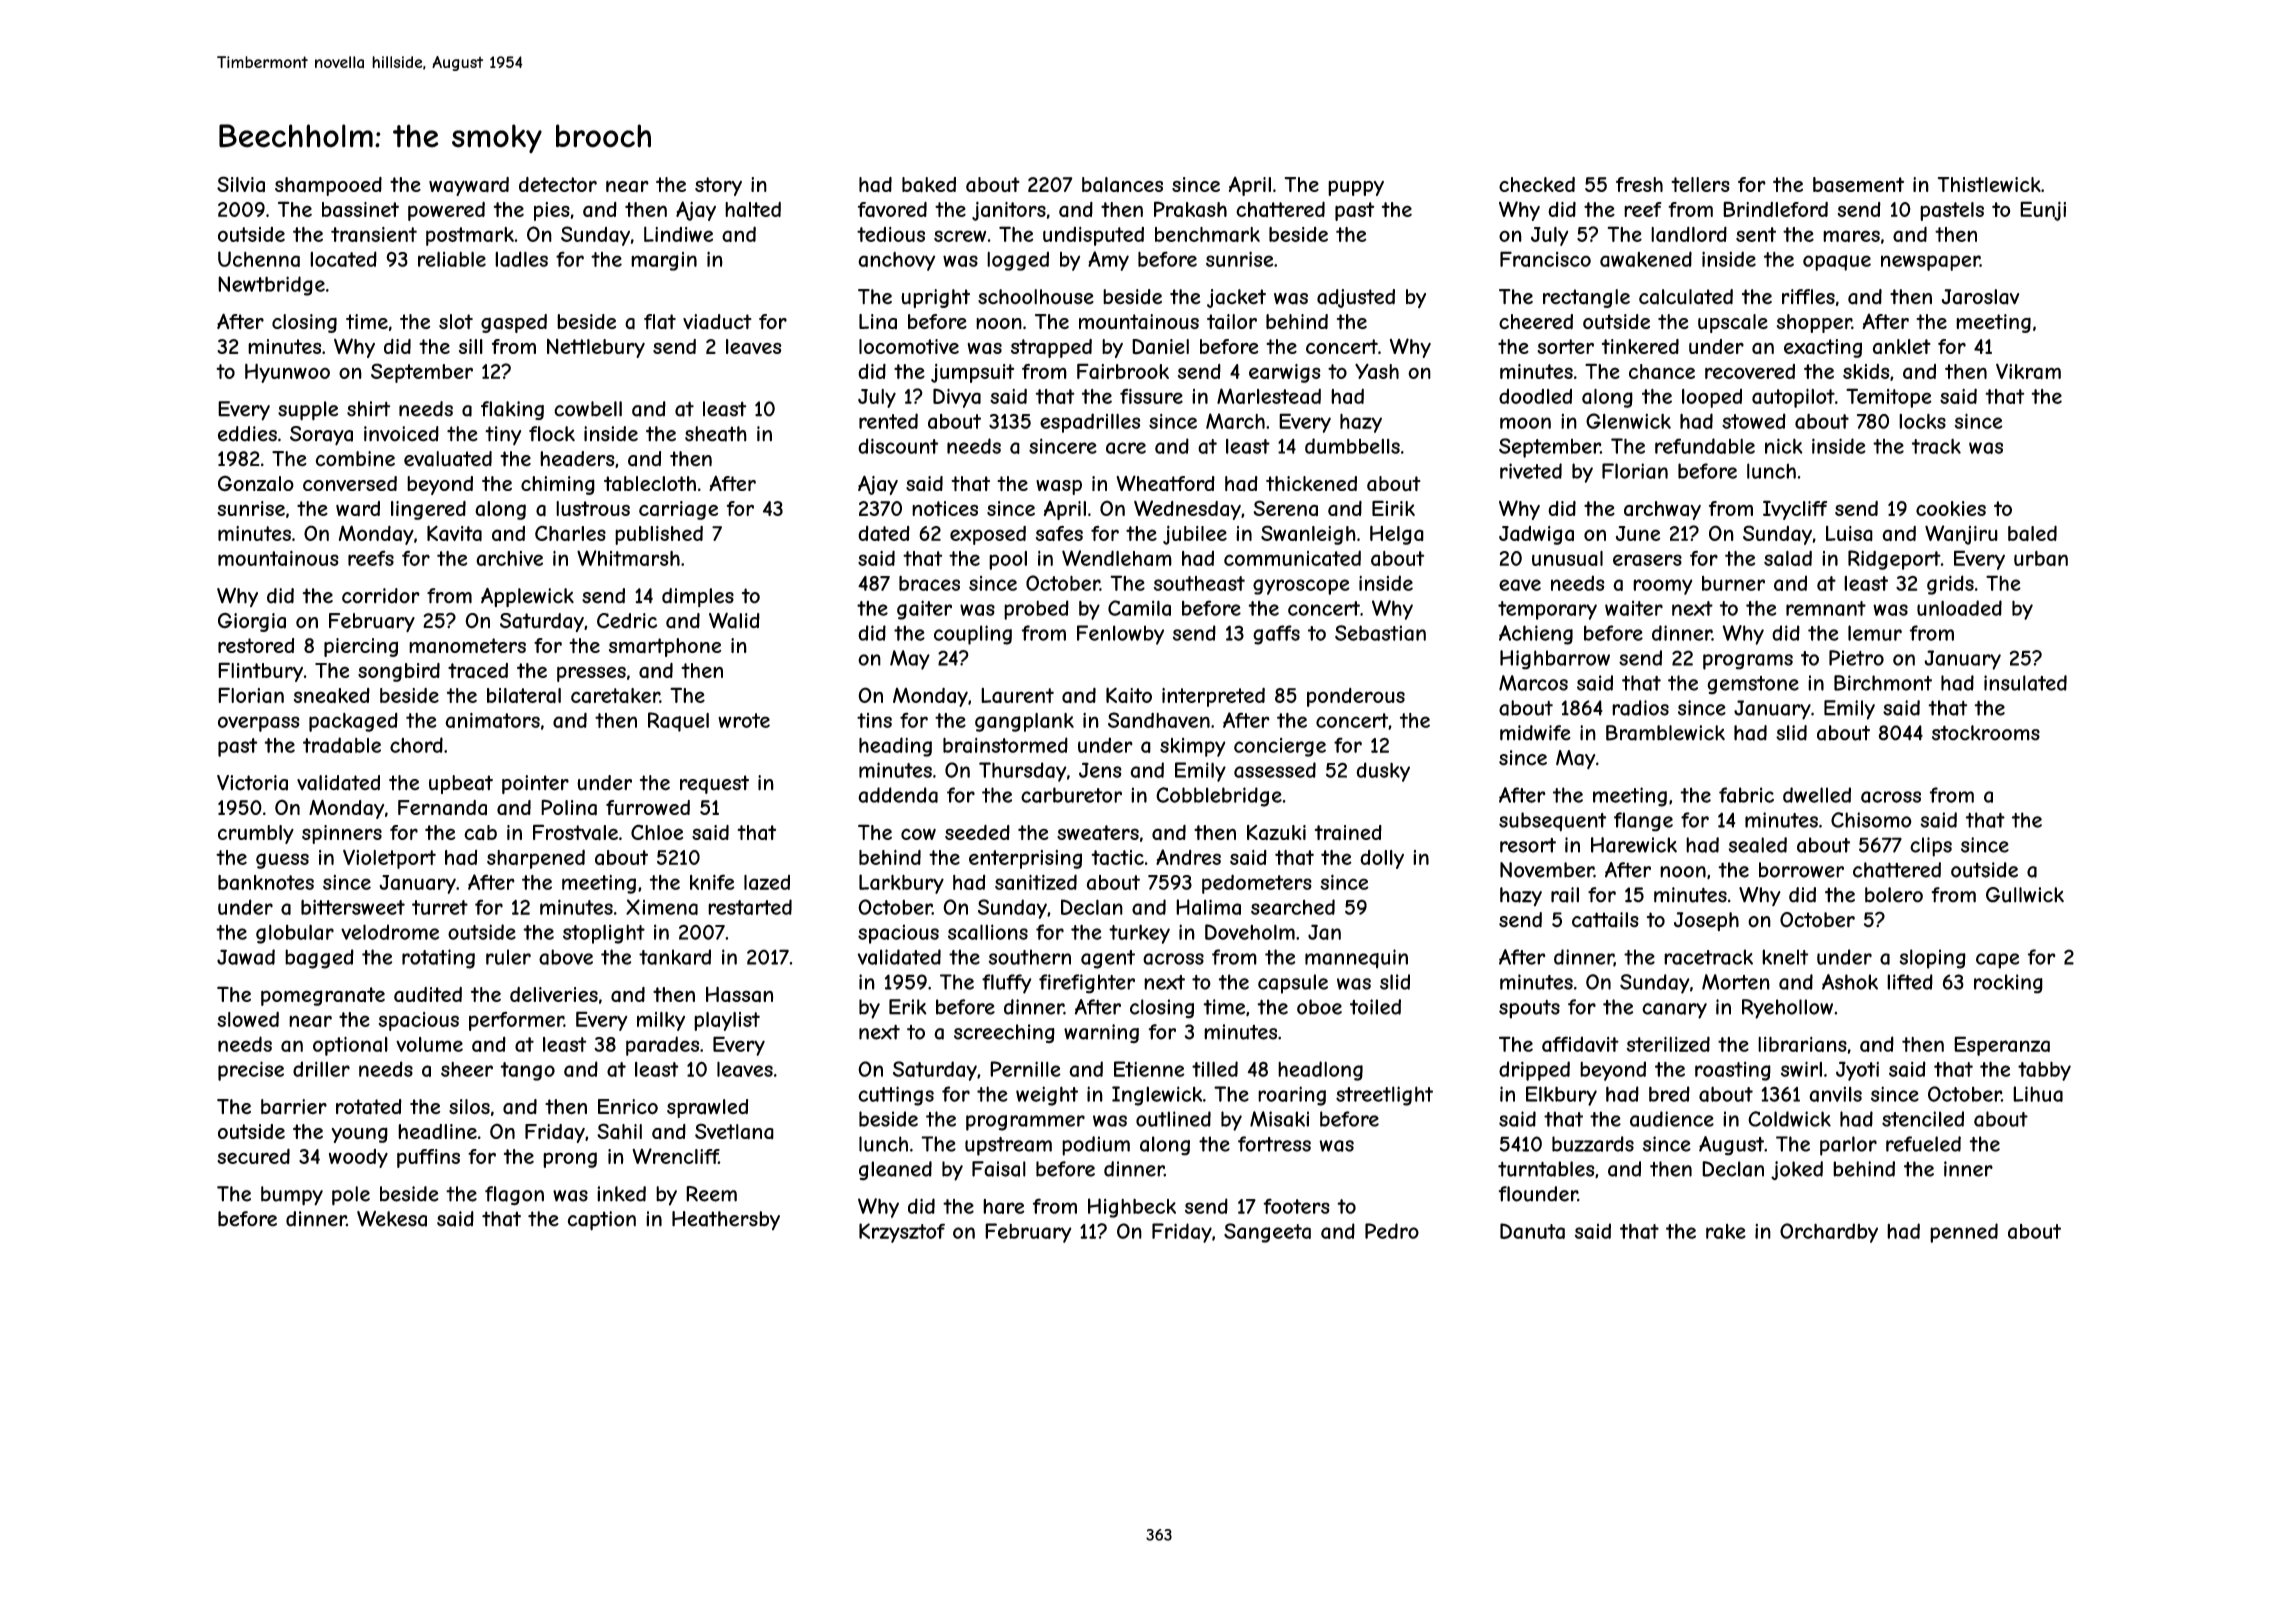 The width and height of the page is (2292, 1620). Describe the element at coordinates (753, 209) in the page. I see `halted` at that location.
